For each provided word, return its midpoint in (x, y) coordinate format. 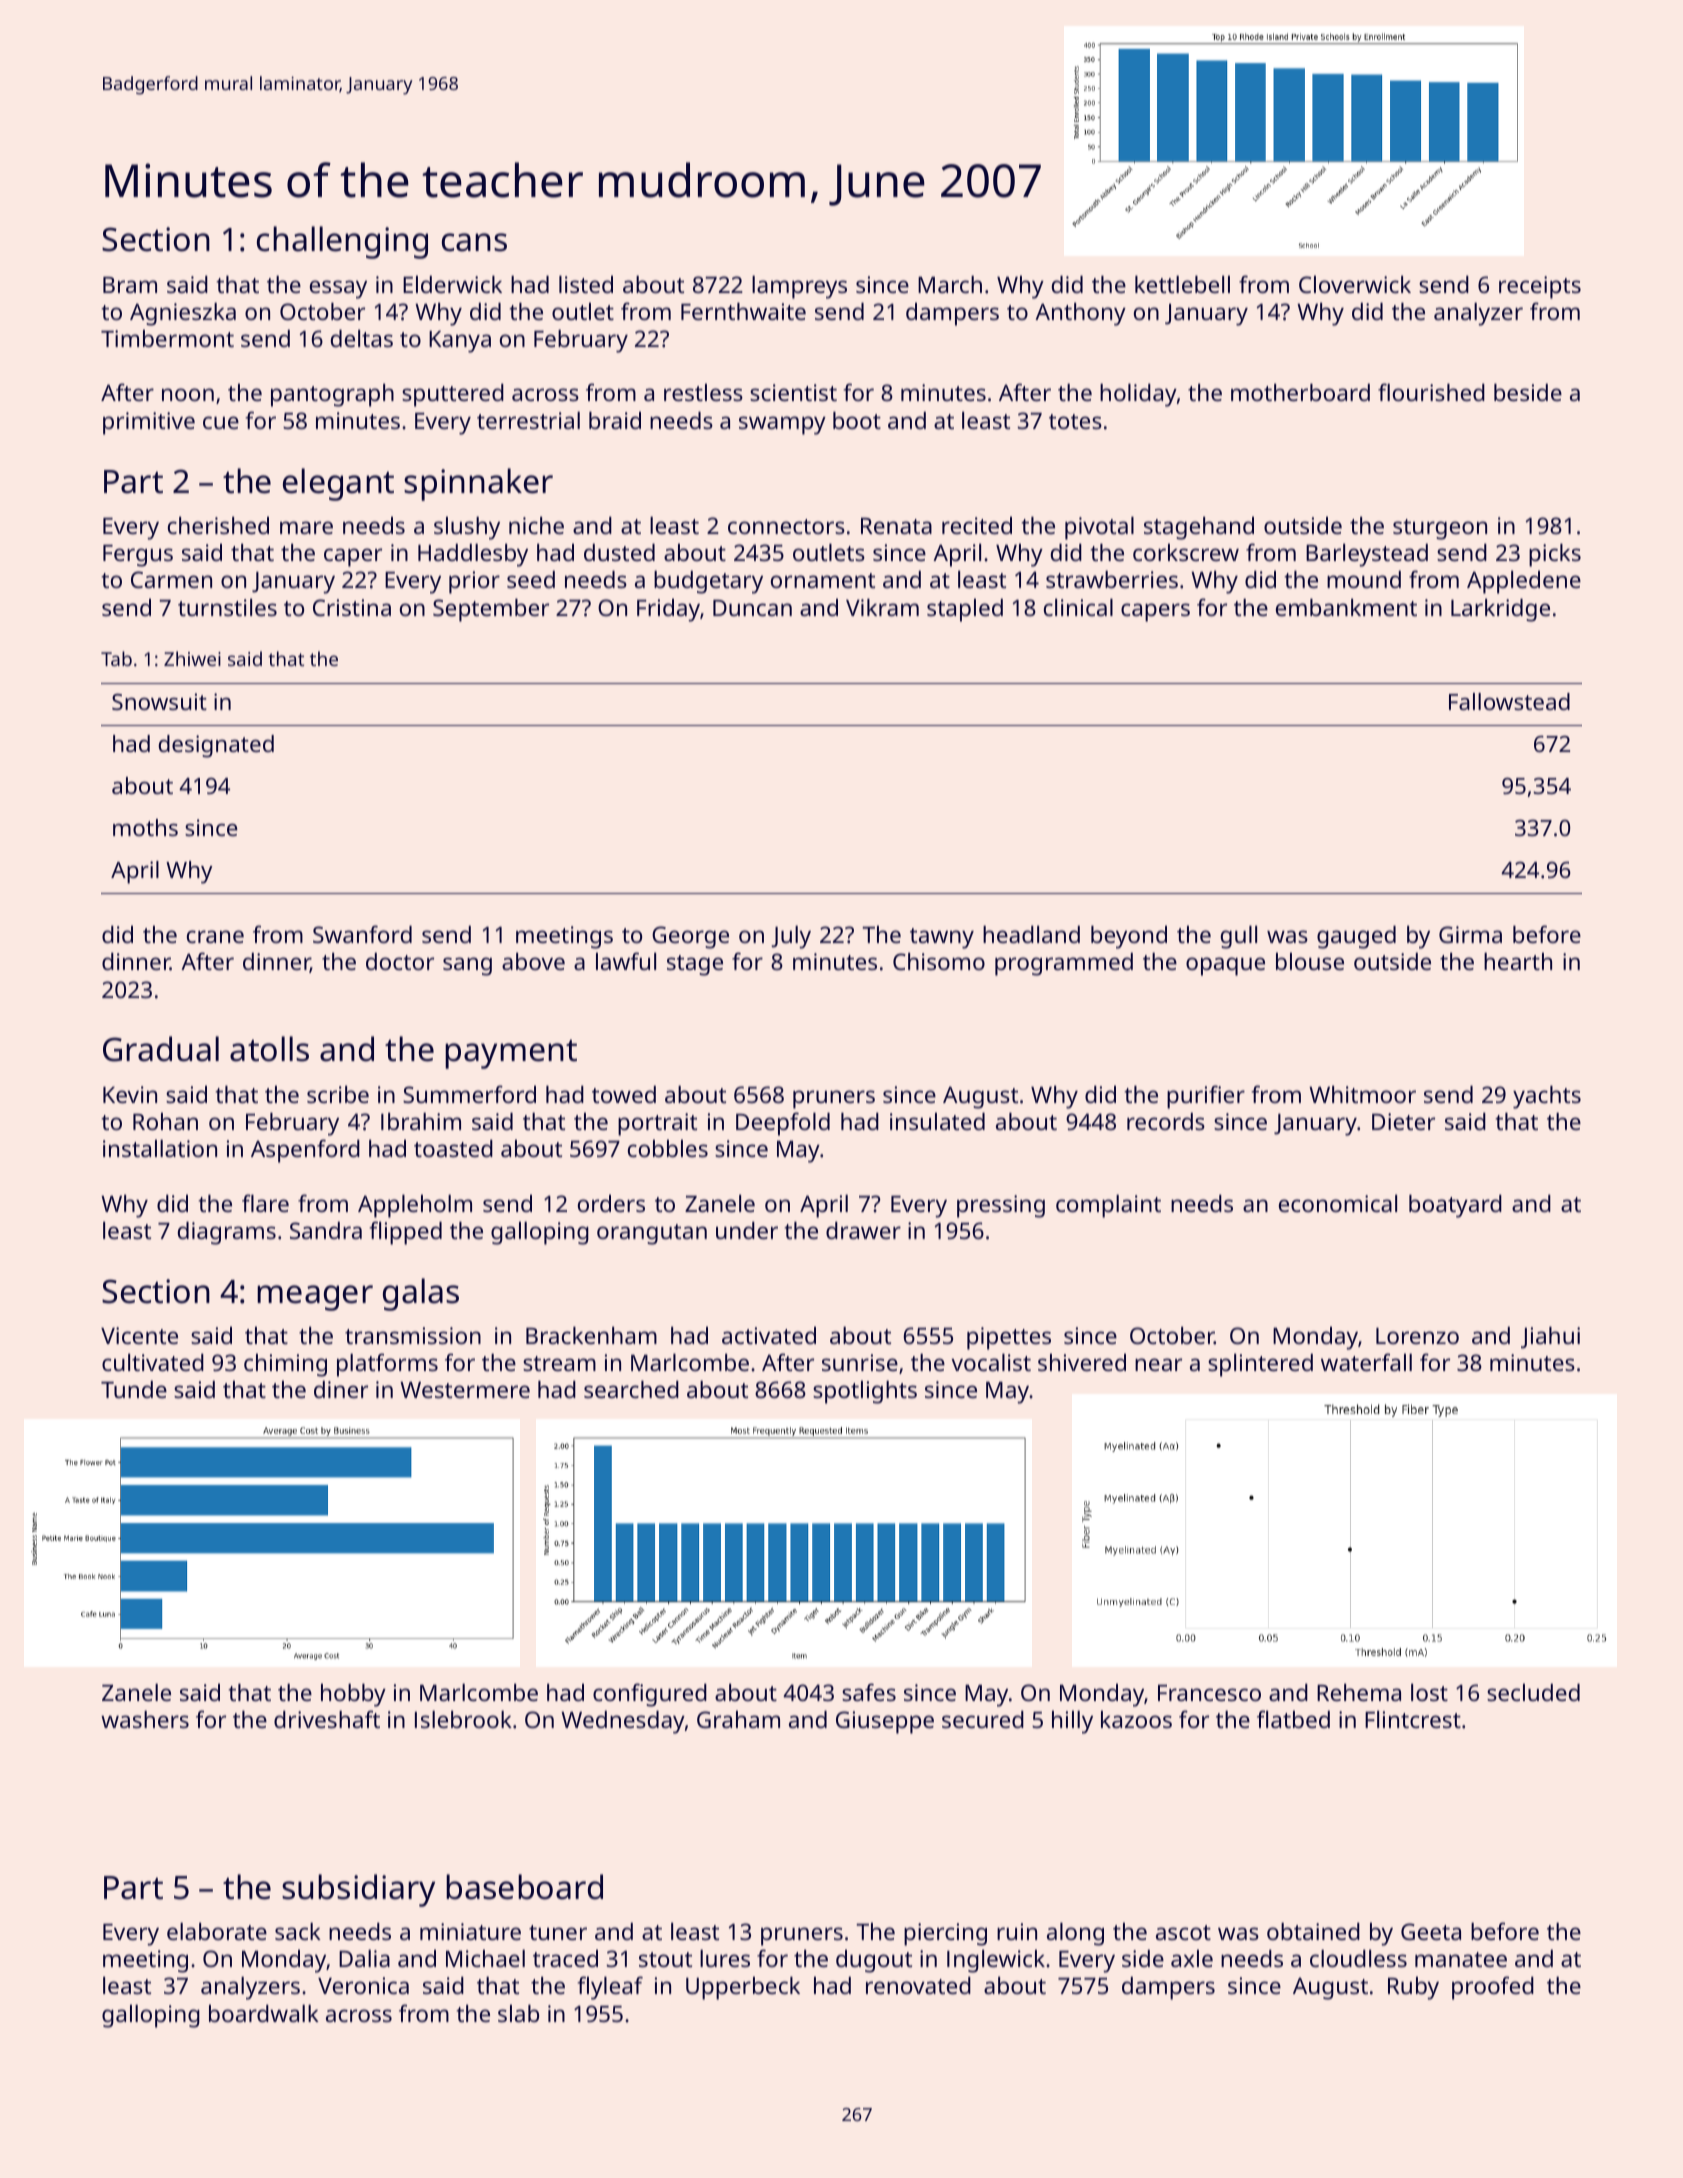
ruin (1017, 1931)
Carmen (171, 579)
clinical (1078, 607)
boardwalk (264, 2013)
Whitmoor (1362, 1094)
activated (769, 1335)
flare (265, 1203)
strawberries (1112, 579)
